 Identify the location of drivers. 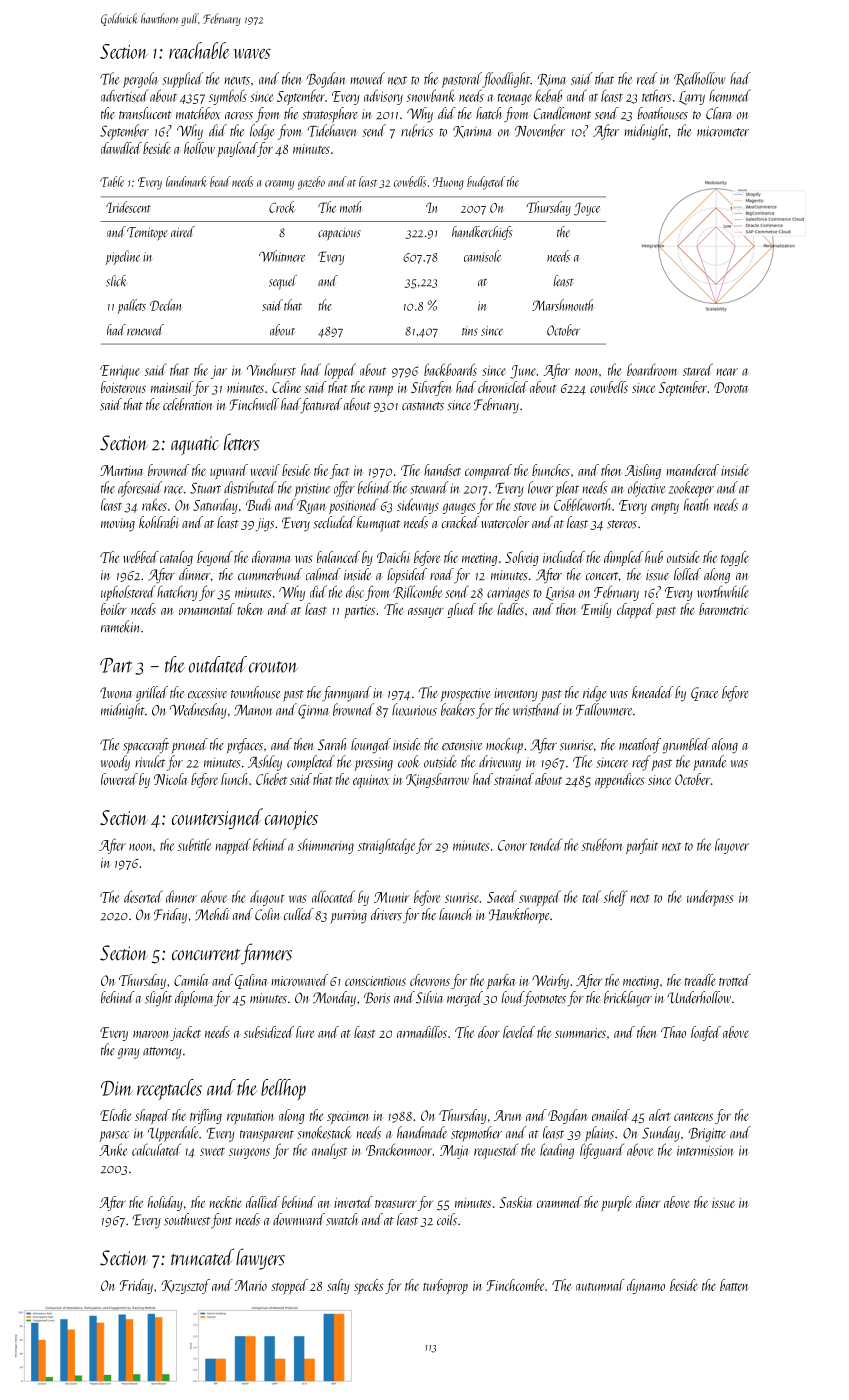
(386, 914).
